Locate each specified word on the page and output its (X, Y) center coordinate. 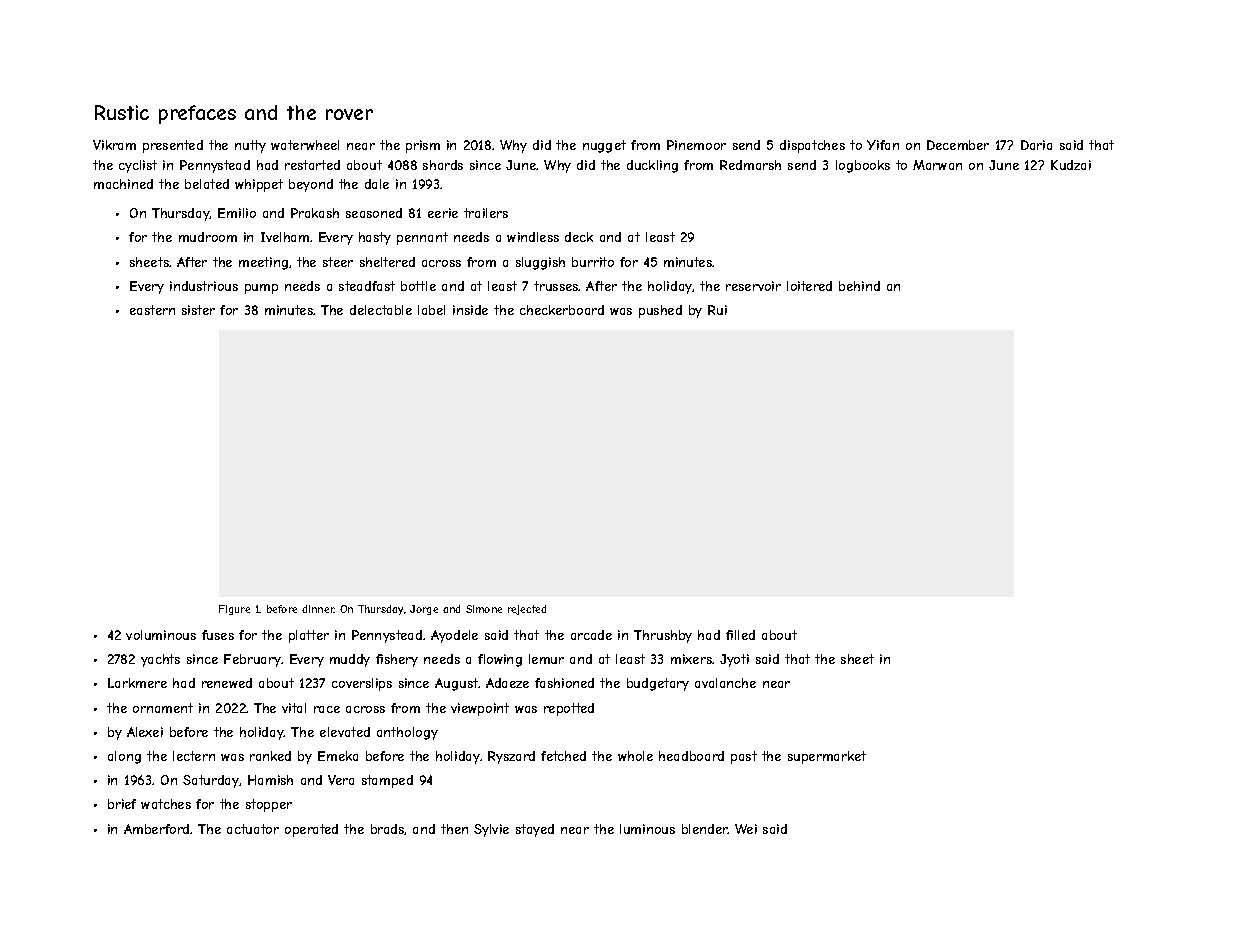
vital (294, 708)
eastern (152, 310)
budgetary (658, 684)
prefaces (197, 114)
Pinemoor (696, 145)
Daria (1036, 145)
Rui (717, 310)
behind (859, 286)
